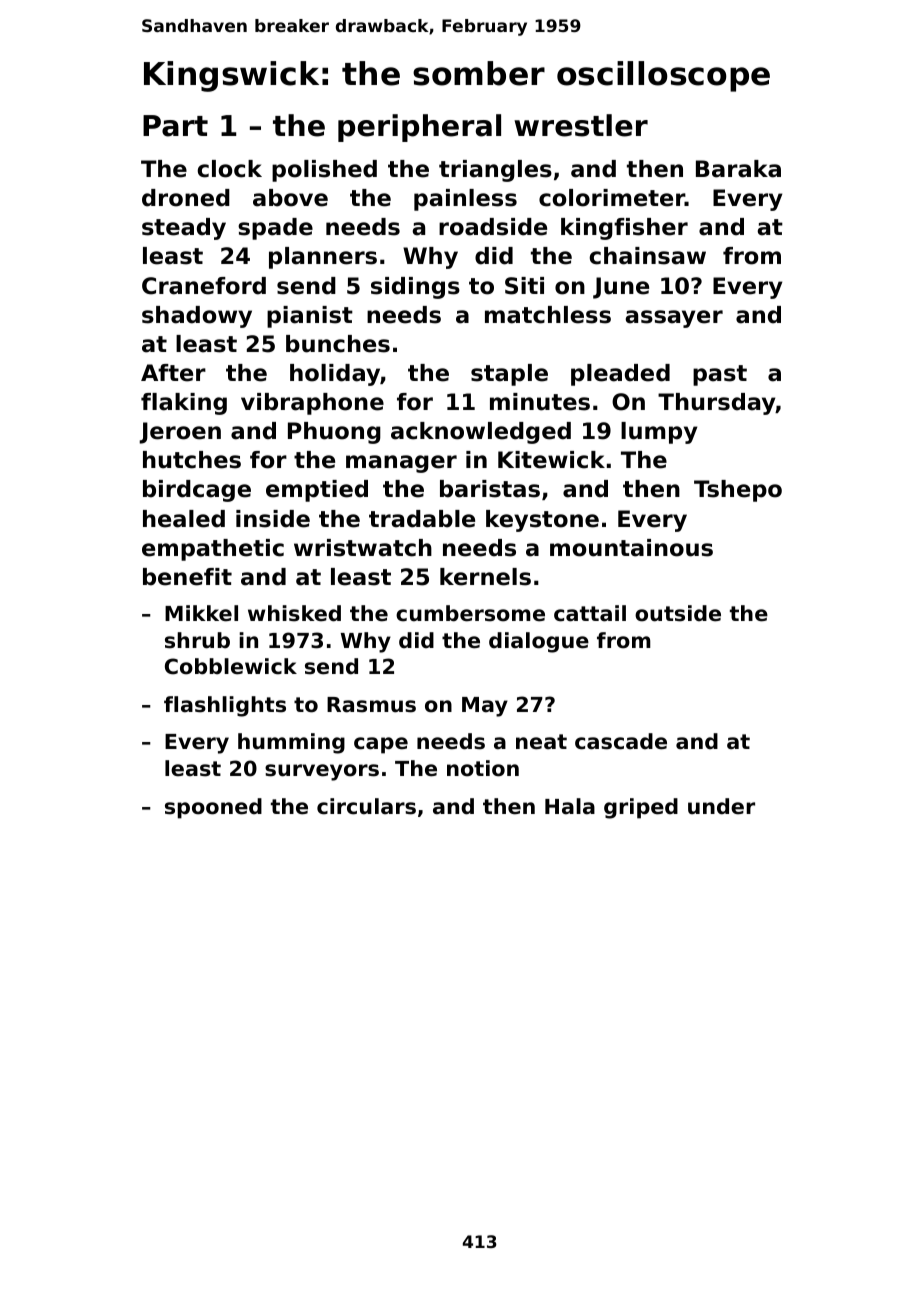 The height and width of the screenshot is (1311, 924). What do you see at coordinates (213, 808) in the screenshot?
I see `spooned` at bounding box center [213, 808].
